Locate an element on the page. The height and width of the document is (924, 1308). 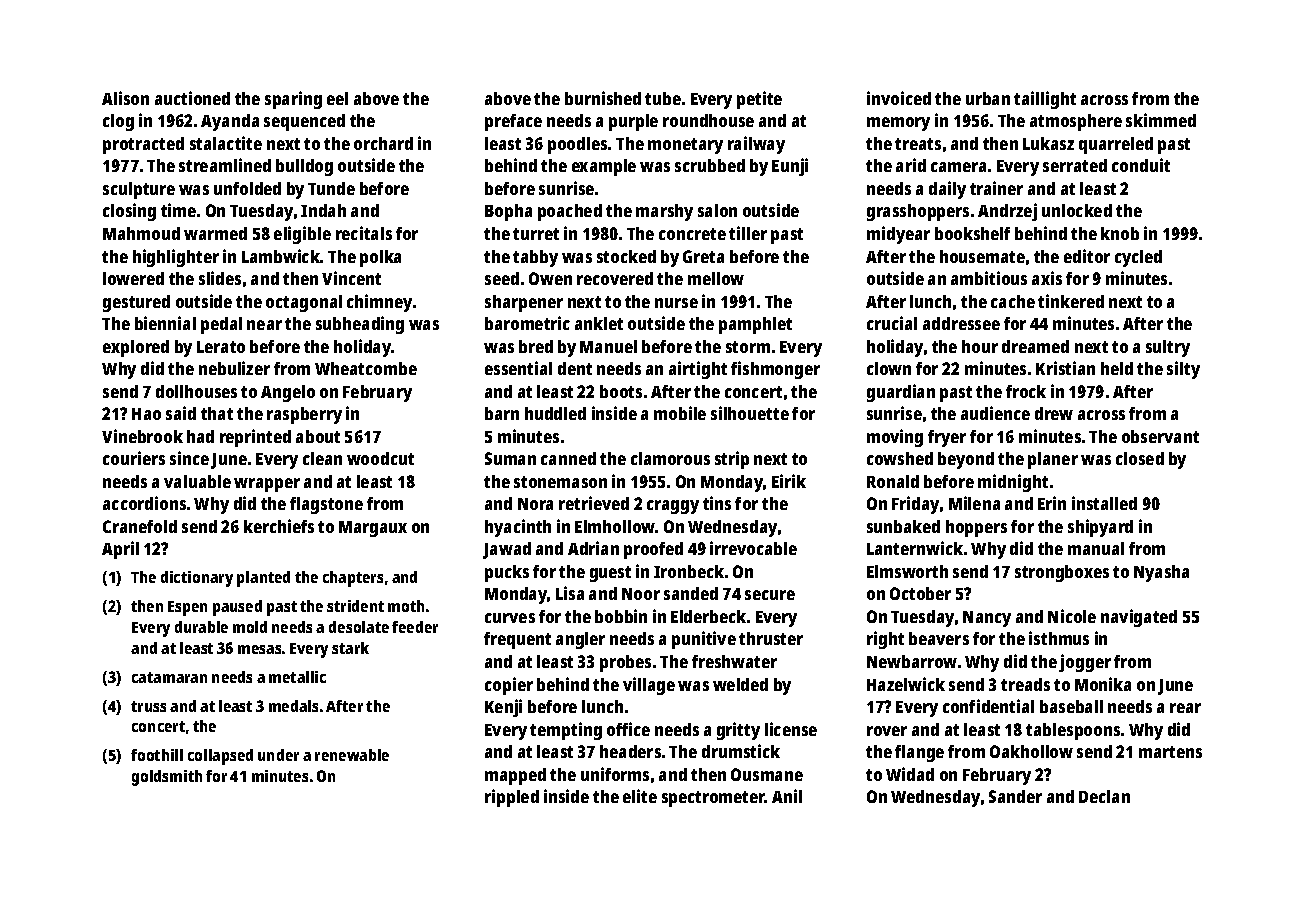
Ronald is located at coordinates (893, 481).
